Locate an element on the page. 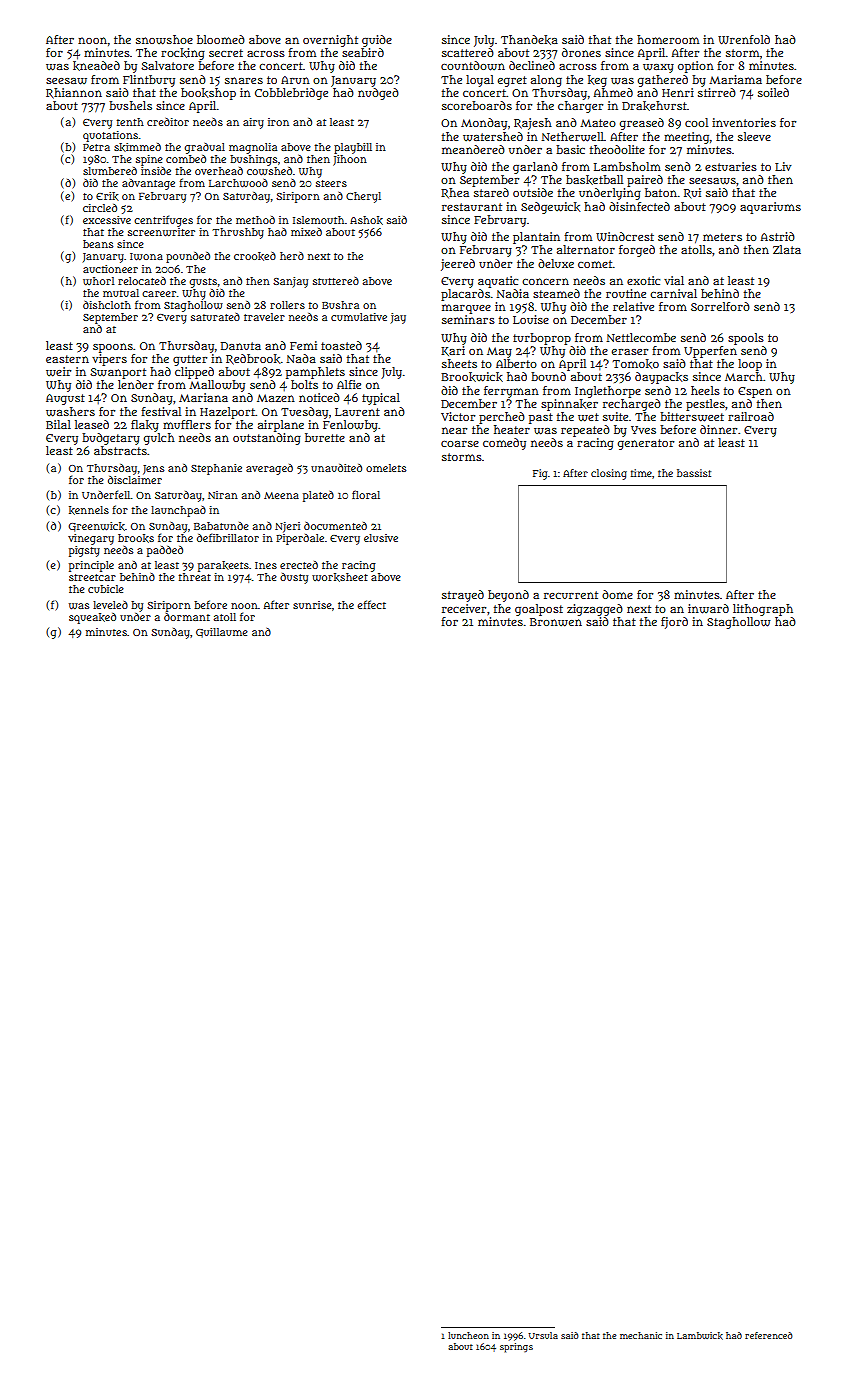 This image has width=849, height=1400. time is located at coordinates (641, 473).
